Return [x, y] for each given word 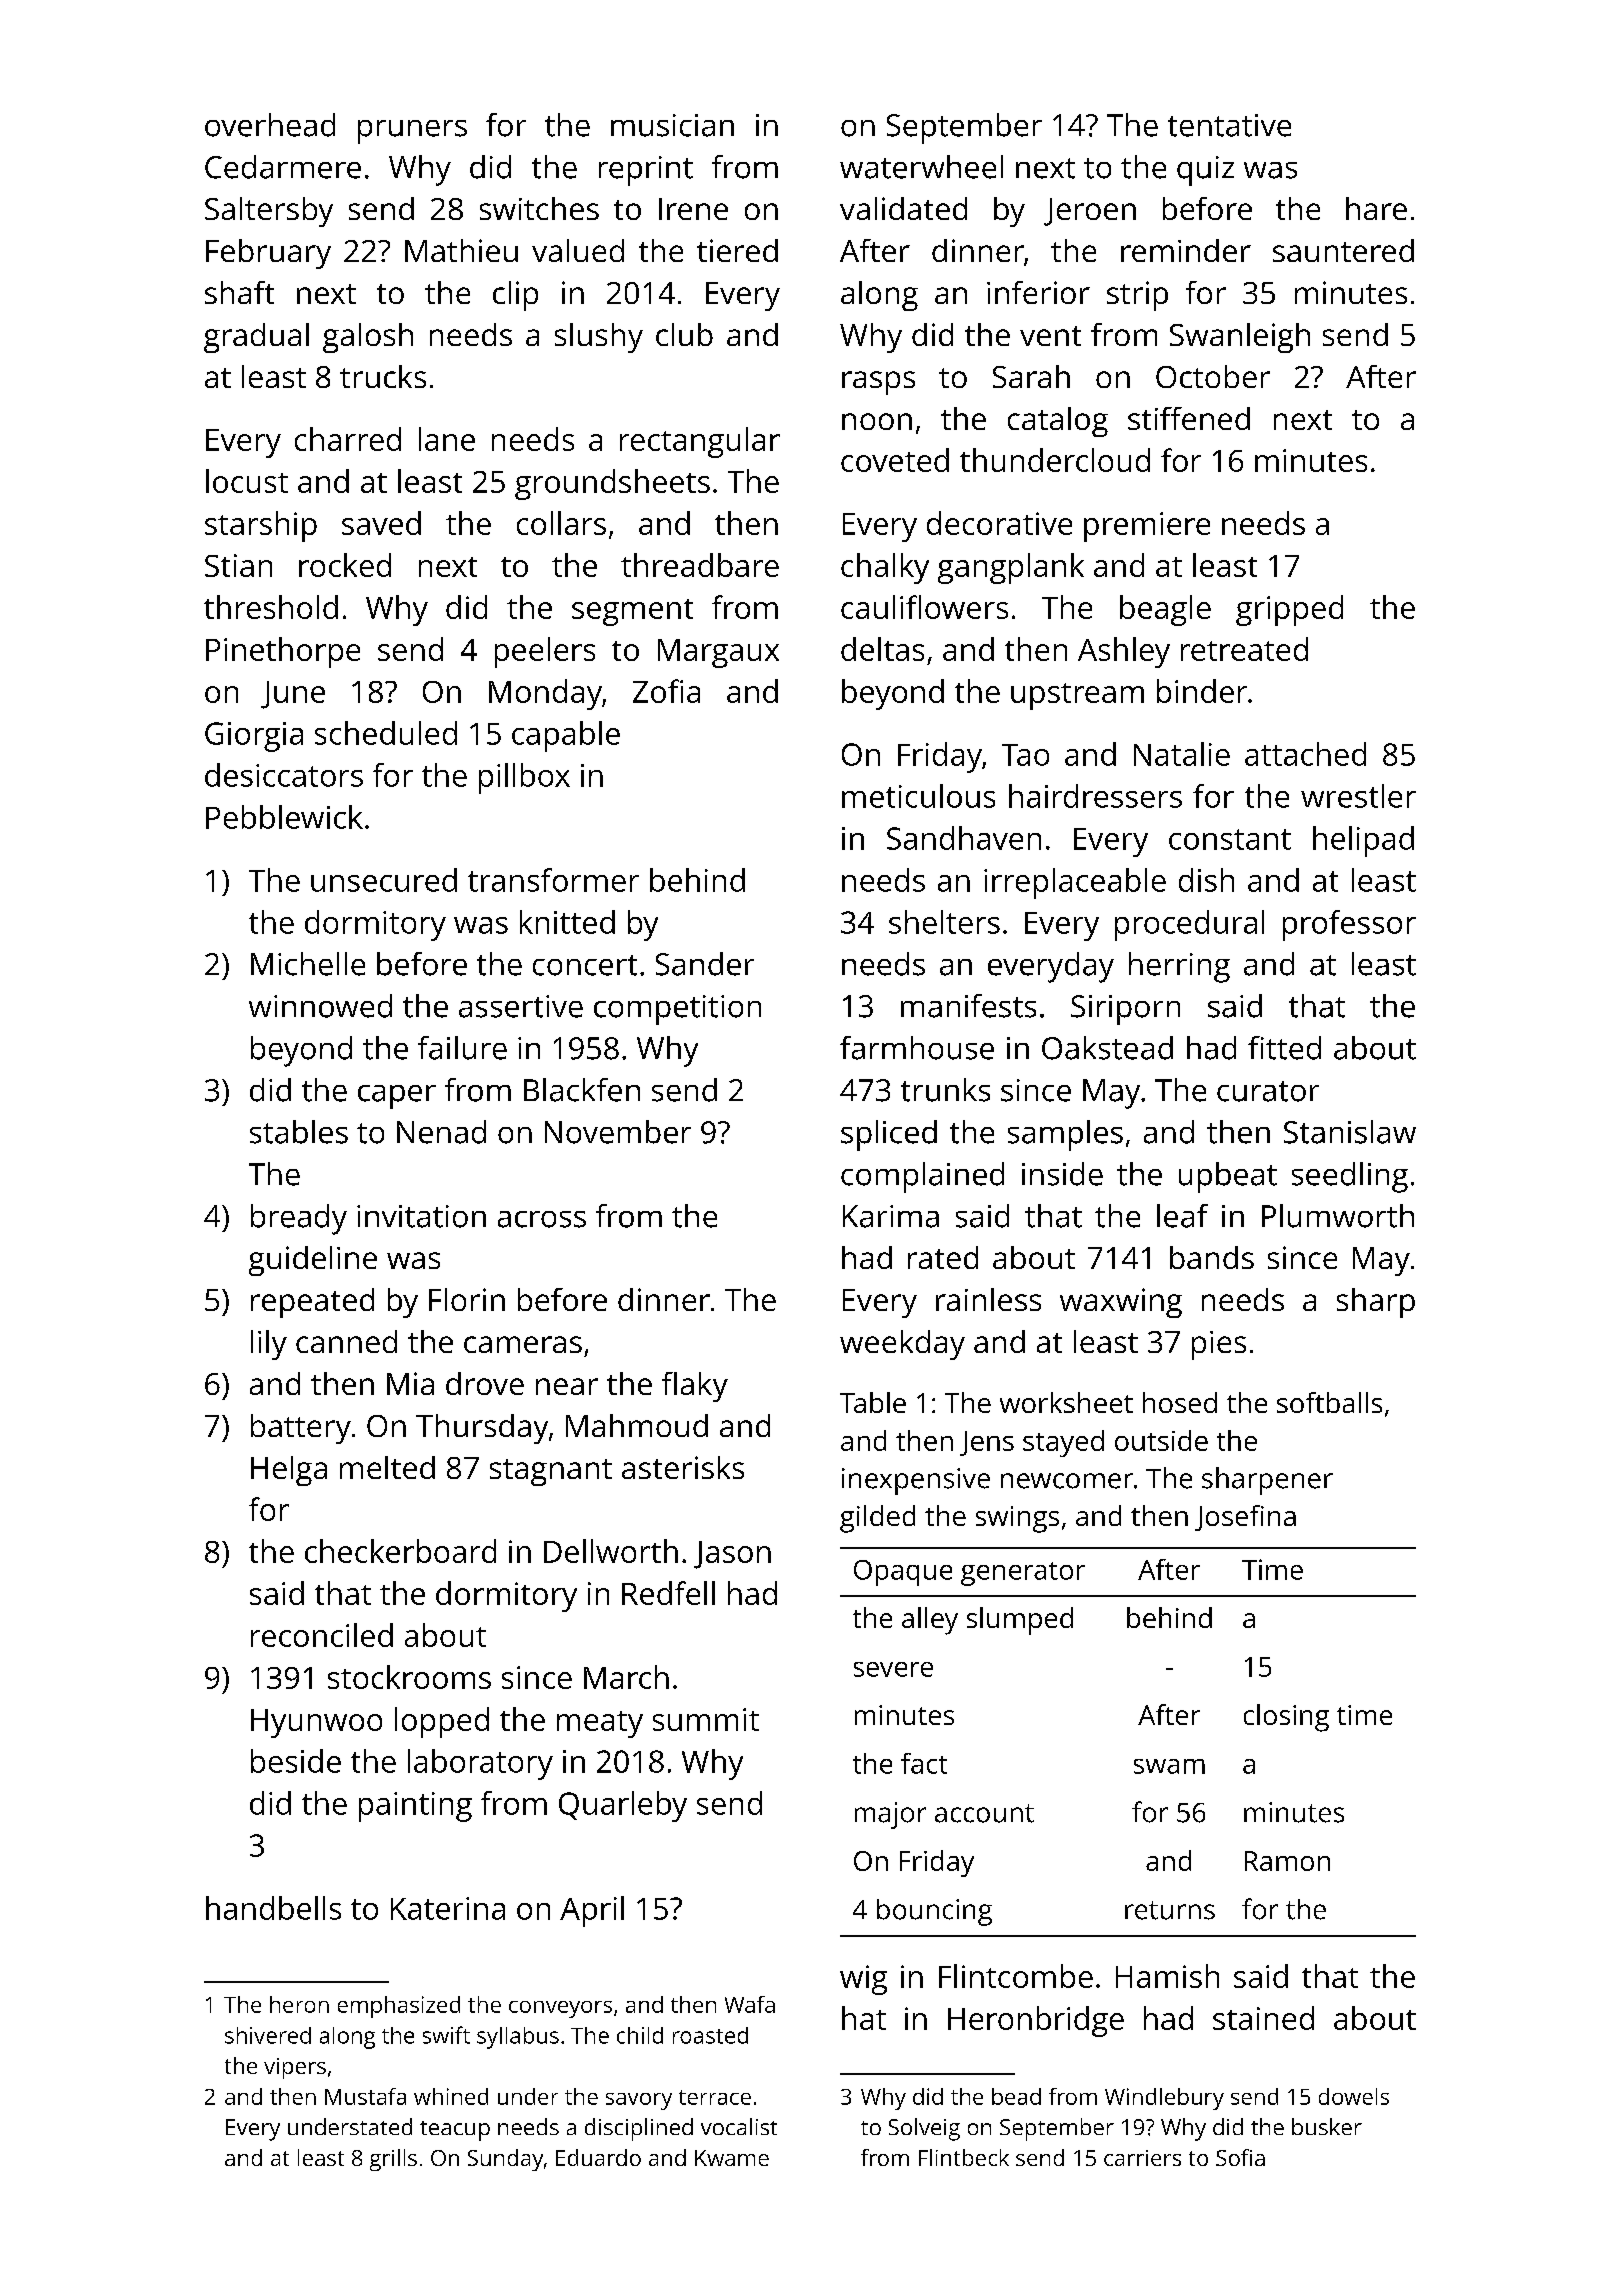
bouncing [934, 1912]
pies [1219, 1345]
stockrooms [409, 1677]
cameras [523, 1344]
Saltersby [269, 212]
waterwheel [921, 167]
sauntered [1343, 250]
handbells [273, 1908]
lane [447, 439]
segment [632, 612]
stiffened [1189, 418]
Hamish [1167, 1976]
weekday [902, 1345]
